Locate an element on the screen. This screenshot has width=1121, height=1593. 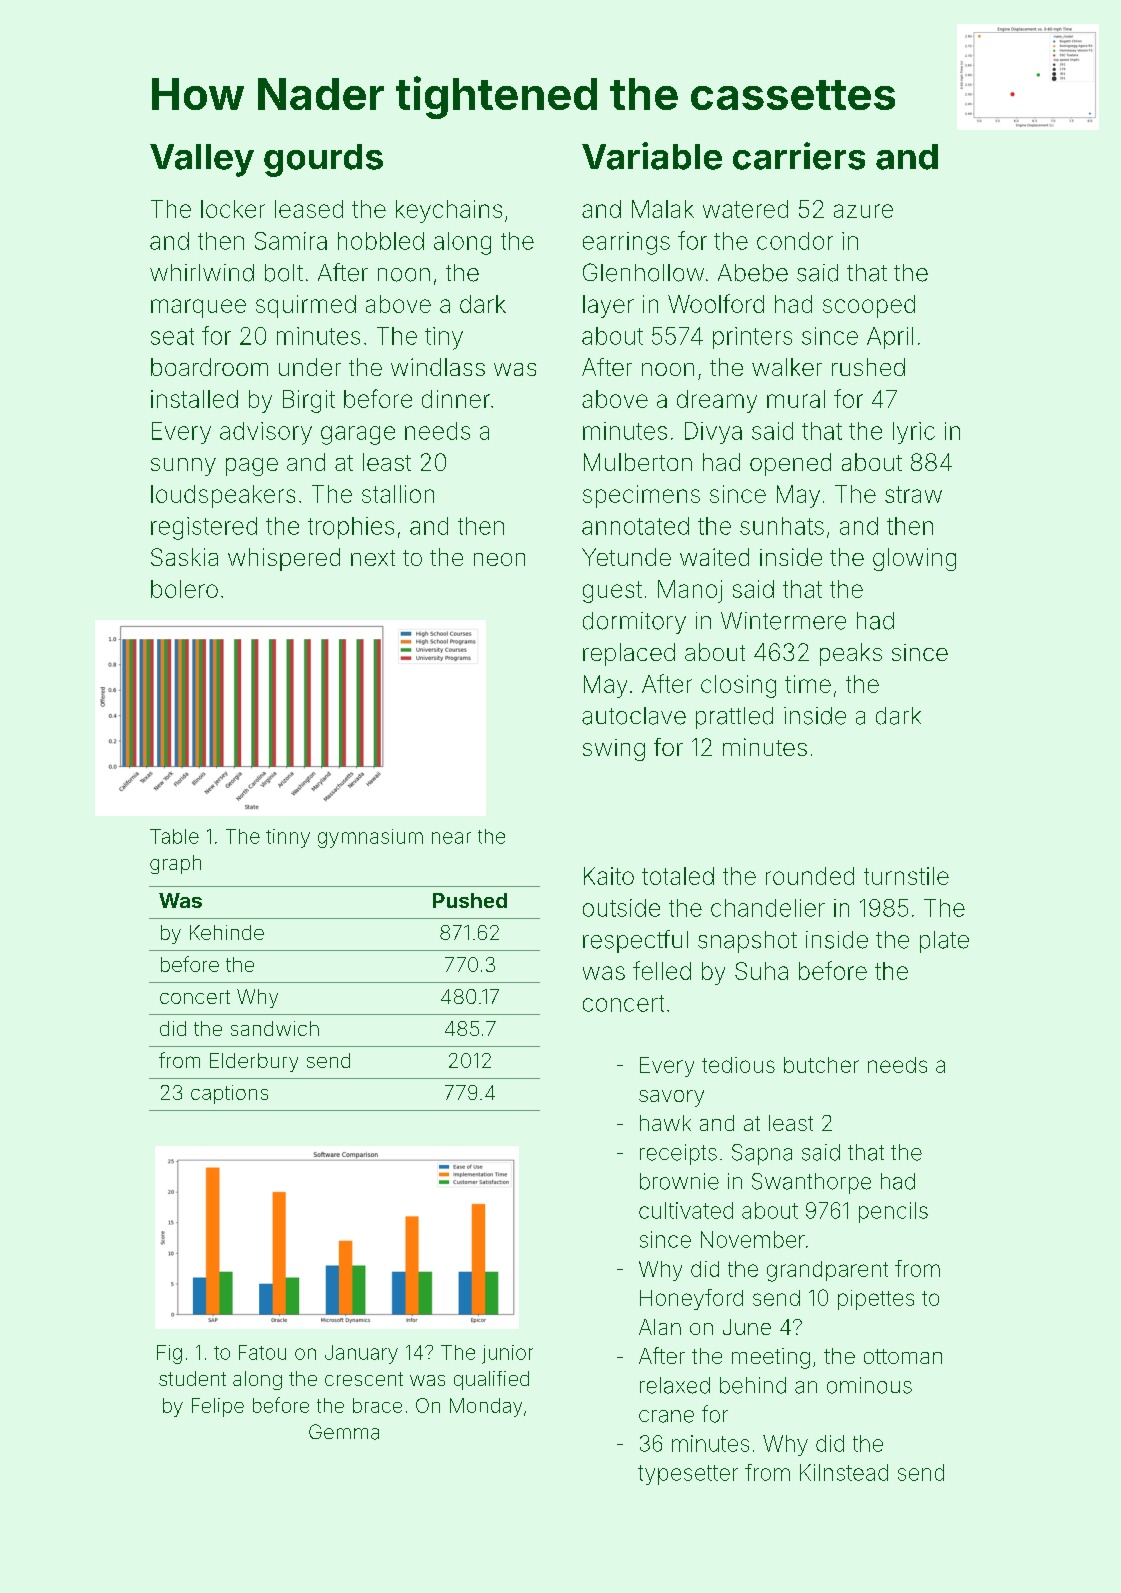
tinny is located at coordinates (288, 838).
